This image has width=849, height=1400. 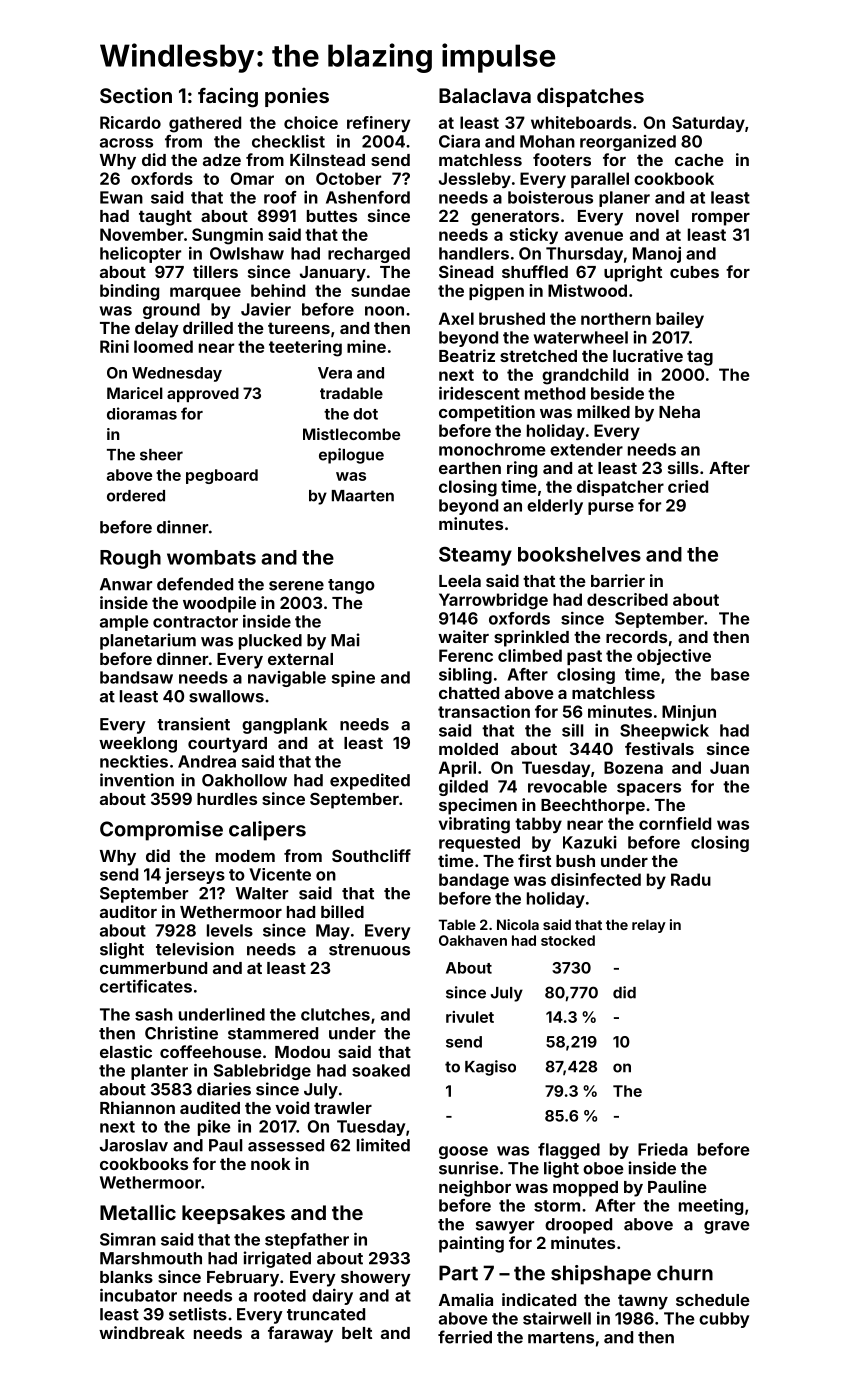 What do you see at coordinates (708, 124) in the image?
I see `Saturday` at bounding box center [708, 124].
